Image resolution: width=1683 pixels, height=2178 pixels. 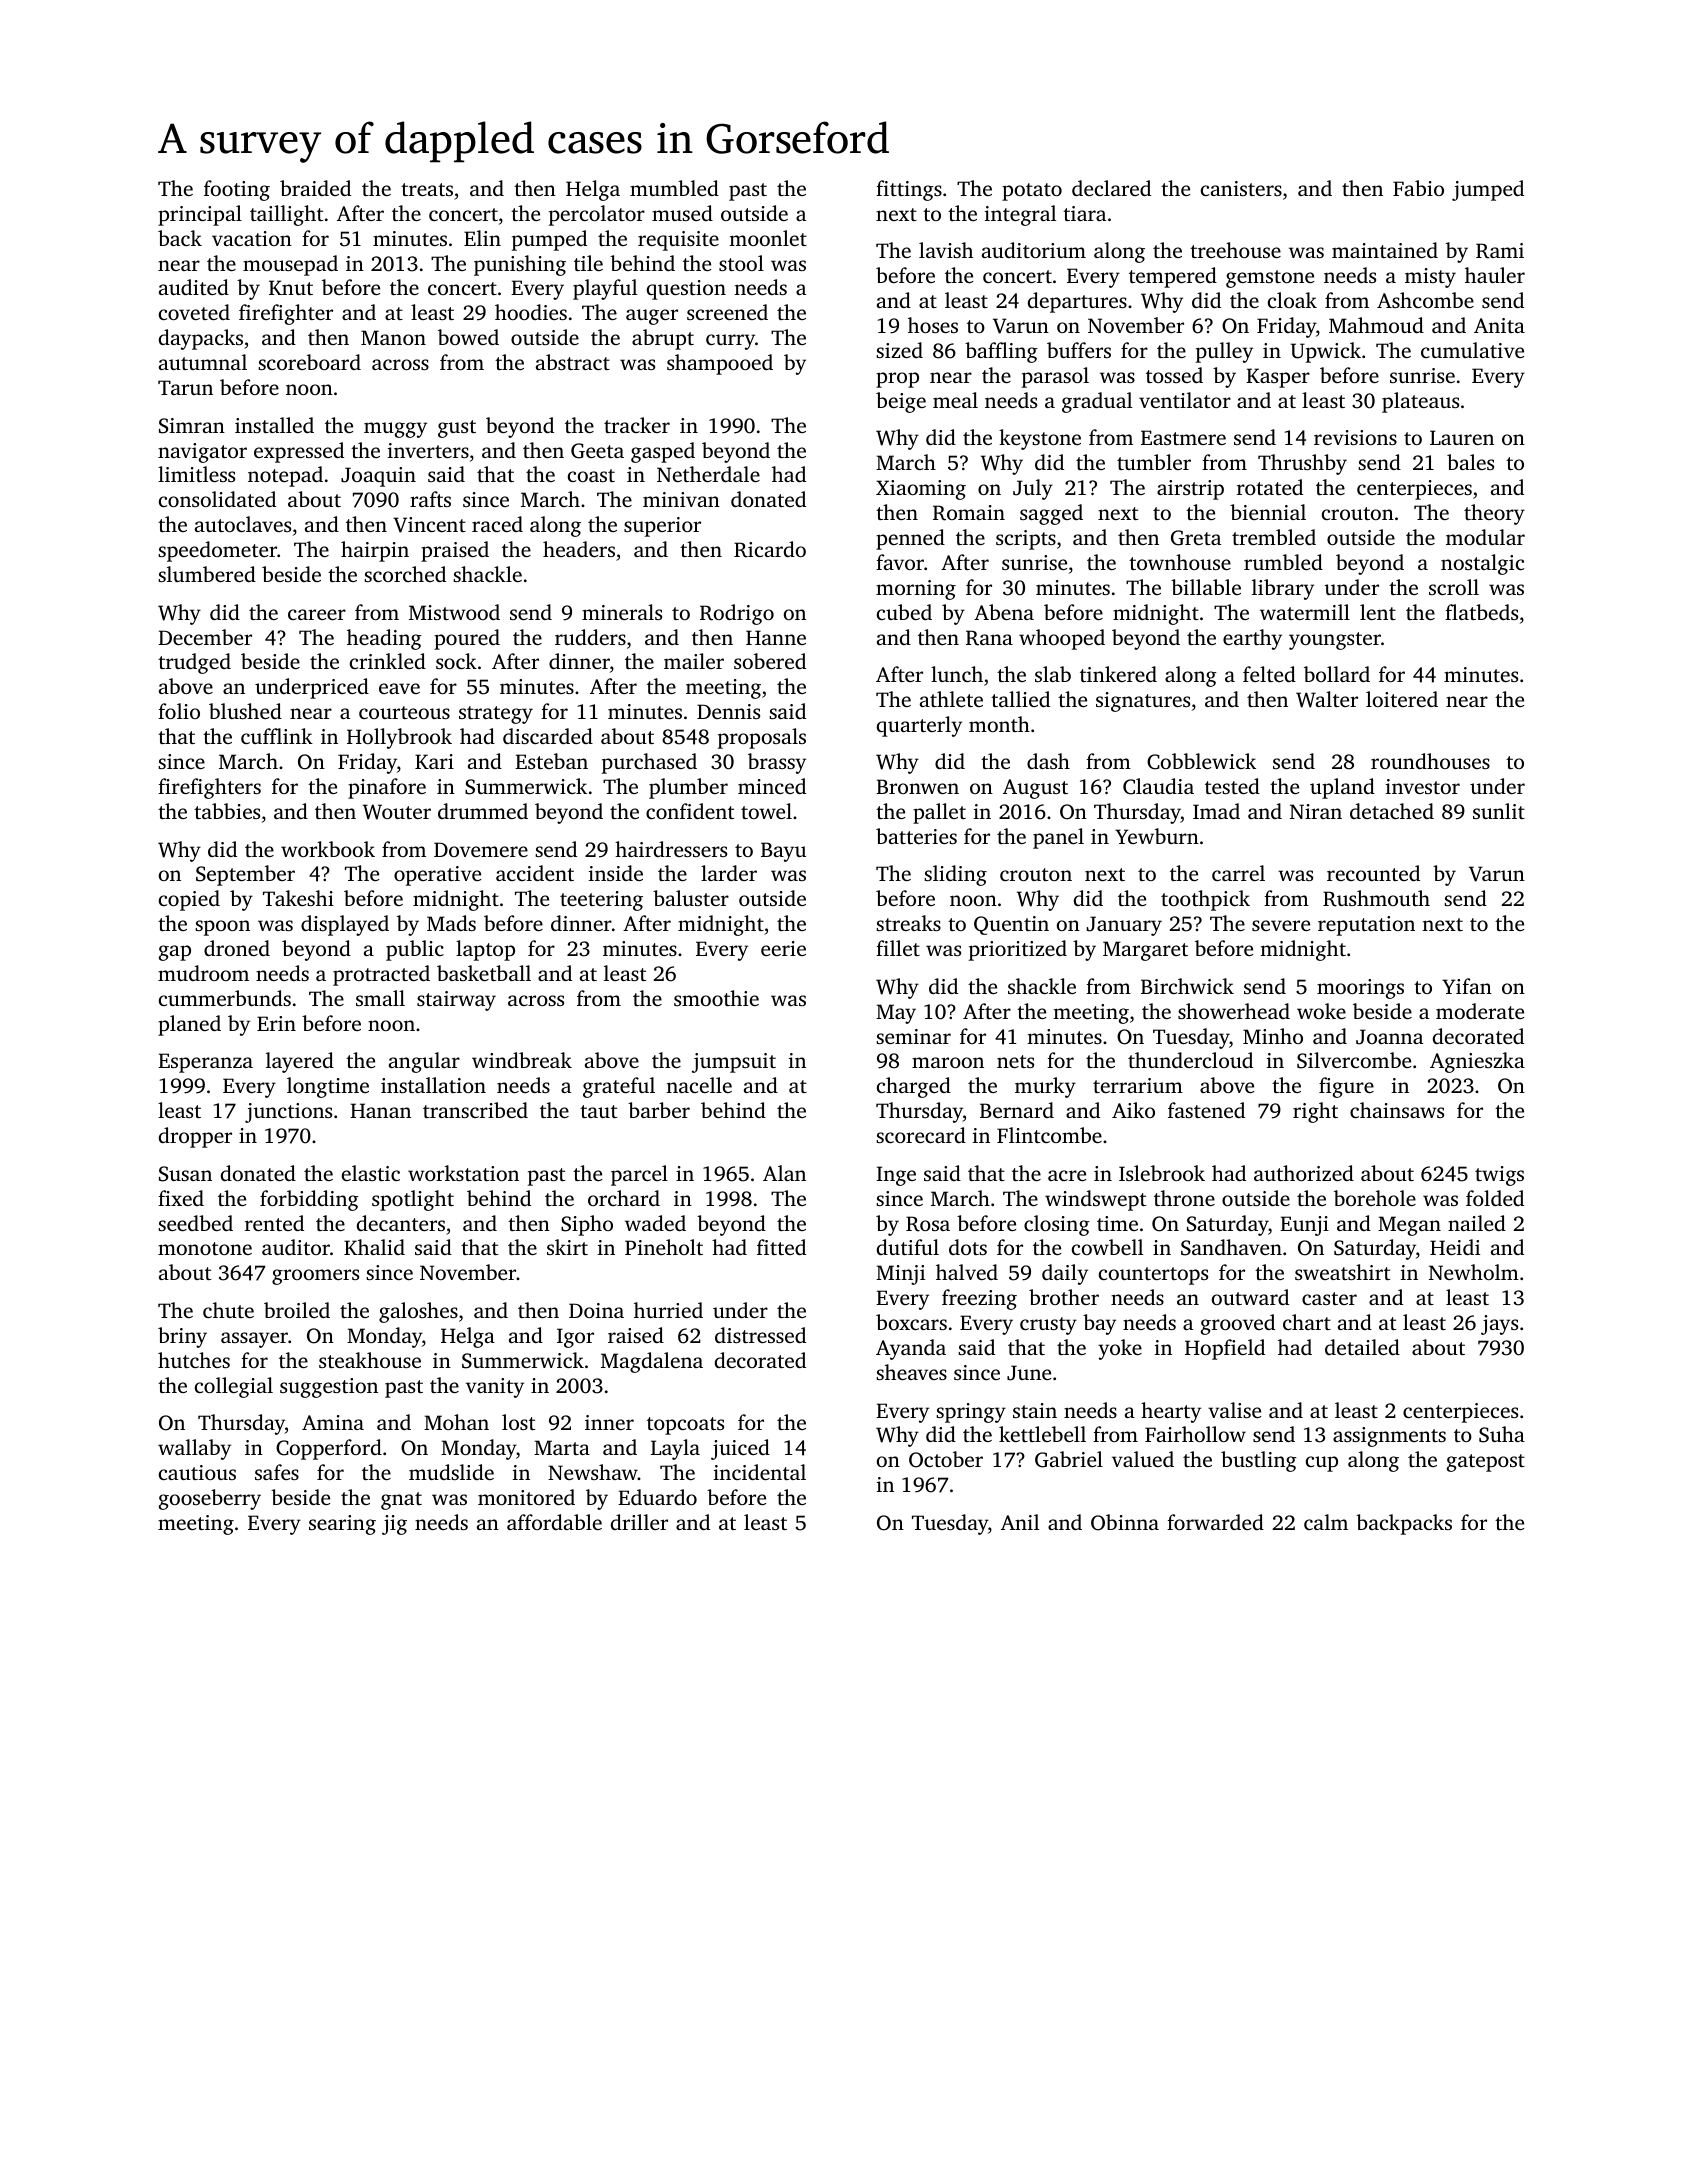 I want to click on upland, so click(x=1342, y=788).
